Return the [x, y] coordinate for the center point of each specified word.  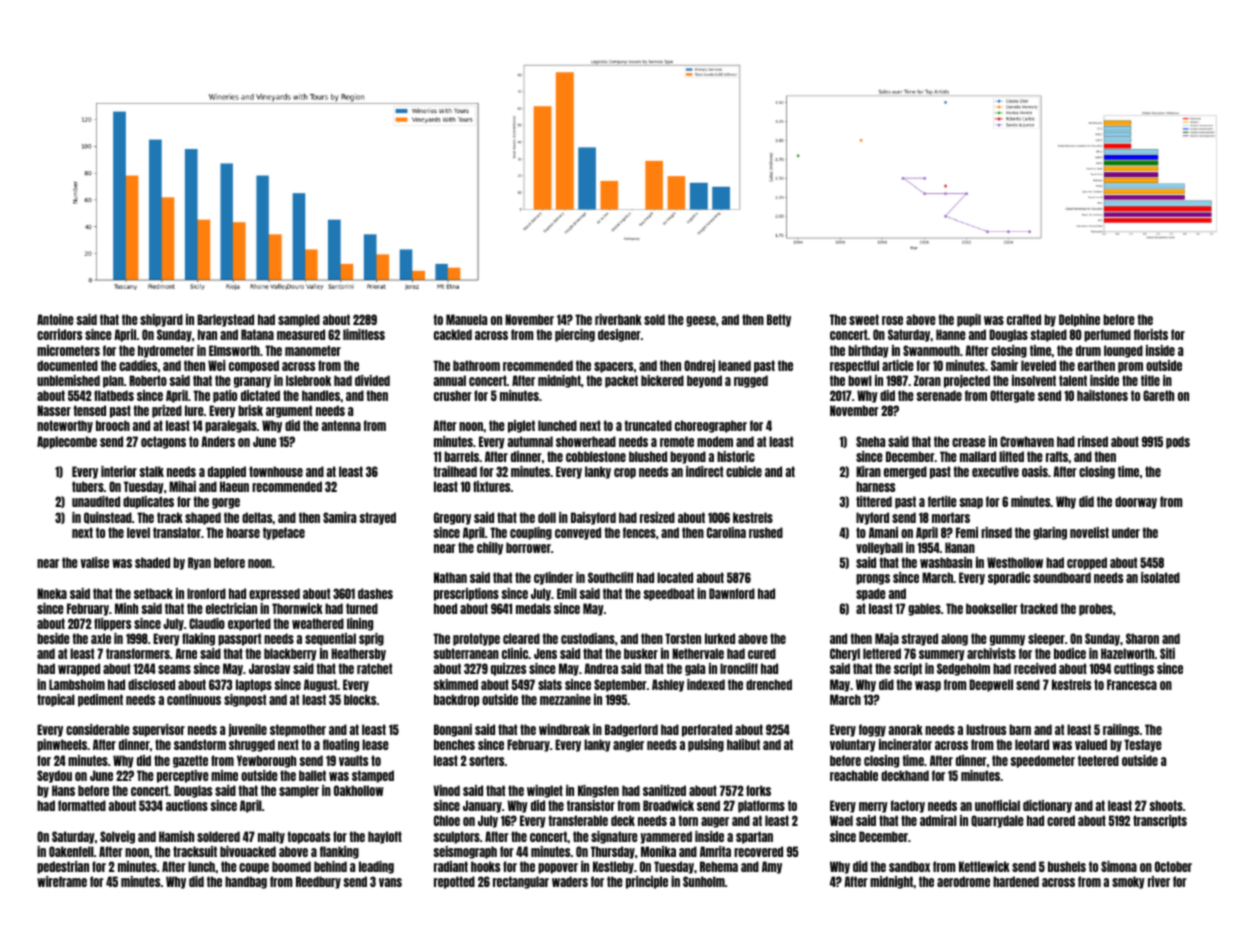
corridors [59, 334]
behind [330, 866]
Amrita [715, 851]
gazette [190, 761]
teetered [1098, 760]
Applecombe [67, 442]
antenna [341, 425]
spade [871, 594]
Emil [567, 593]
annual [450, 380]
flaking [198, 639]
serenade [939, 395]
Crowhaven [1027, 441]
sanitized [664, 790]
